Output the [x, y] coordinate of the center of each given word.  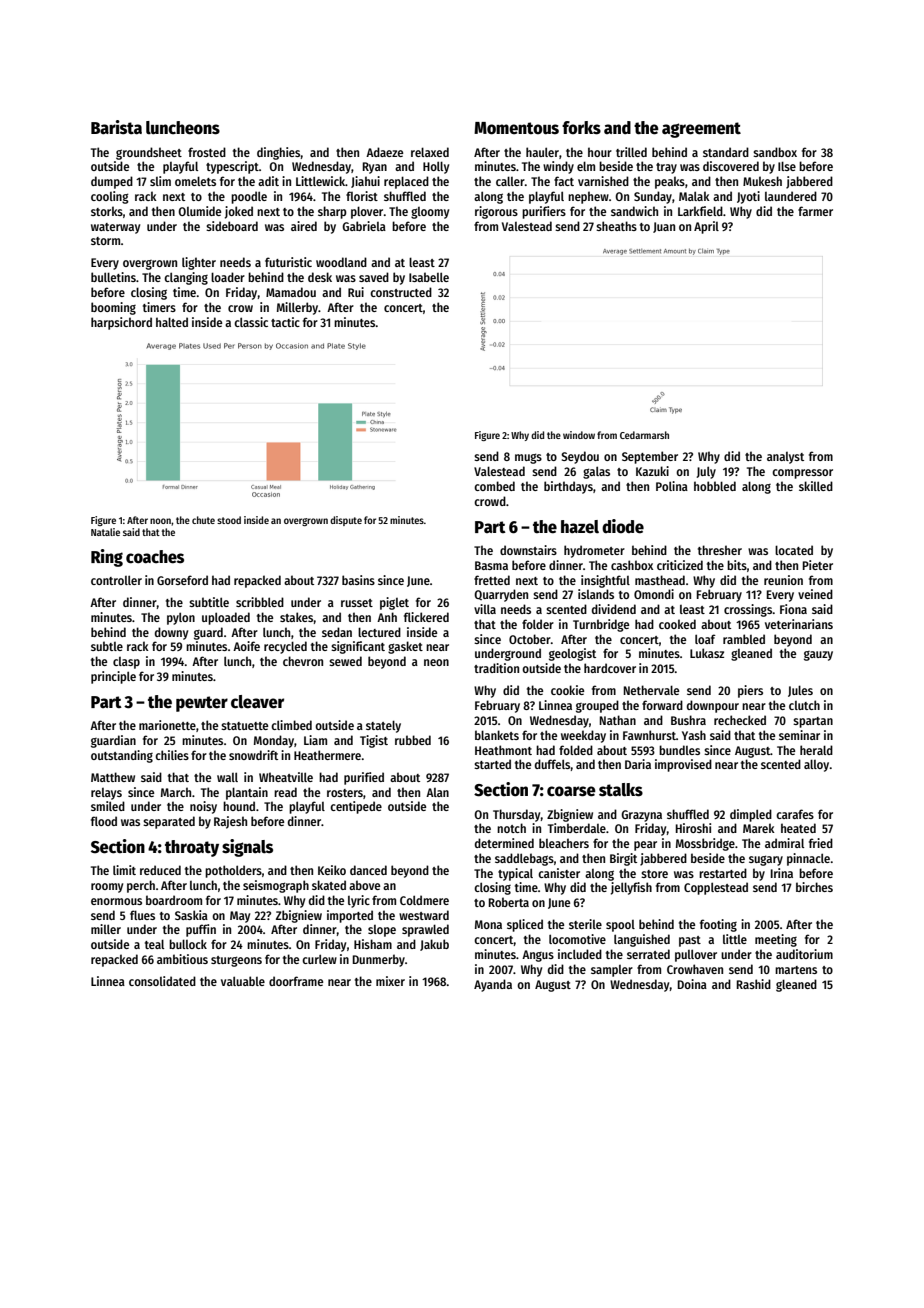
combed [494, 486]
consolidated [162, 981]
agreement [701, 130]
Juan [664, 227]
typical [515, 874]
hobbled [715, 486]
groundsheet [149, 153]
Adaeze [384, 152]
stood [229, 520]
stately [383, 726]
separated [169, 822]
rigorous [496, 212]
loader [228, 277]
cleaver [257, 702]
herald [816, 750]
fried [821, 843]
